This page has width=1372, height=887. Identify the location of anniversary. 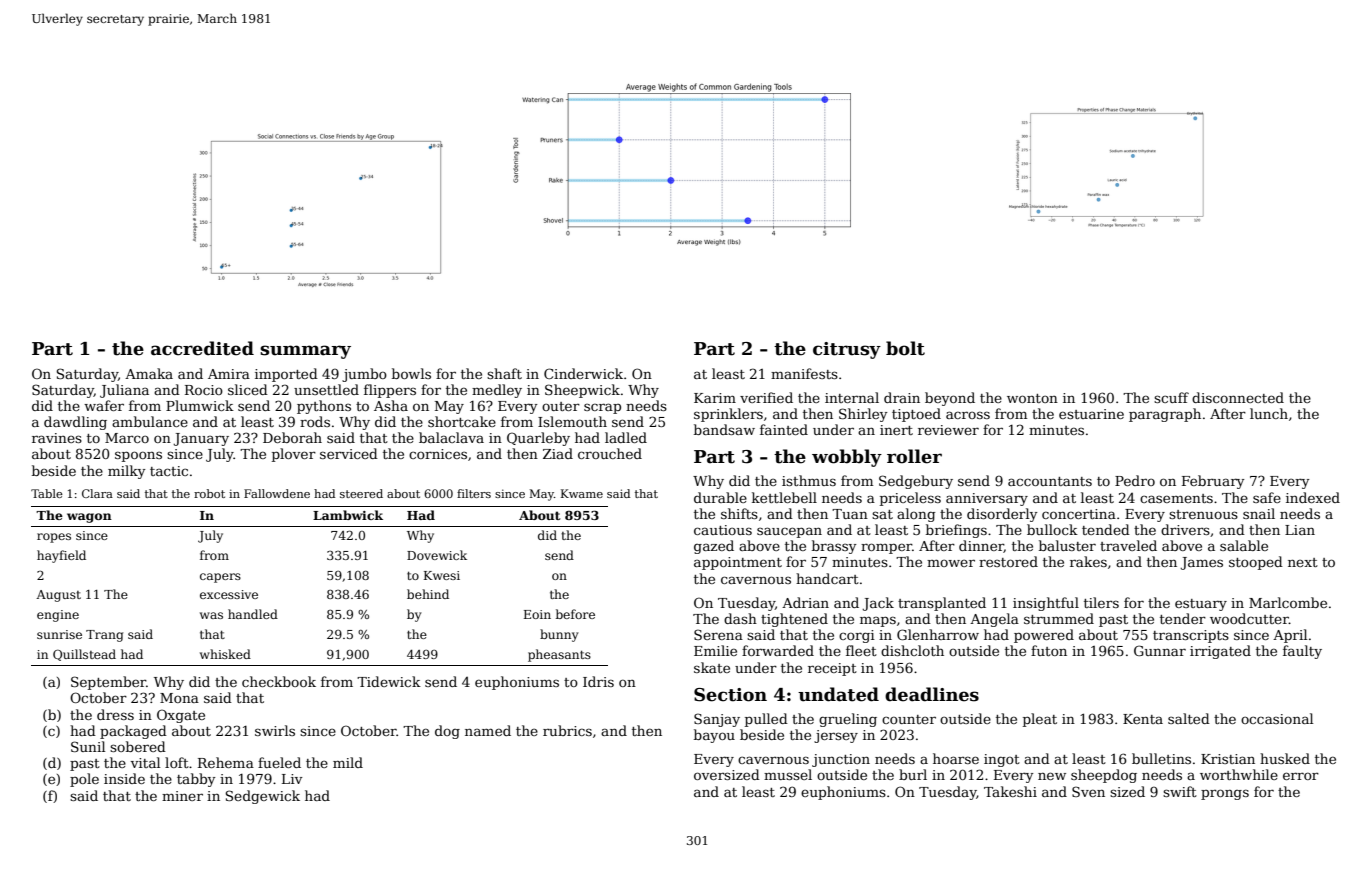
(987, 499).
